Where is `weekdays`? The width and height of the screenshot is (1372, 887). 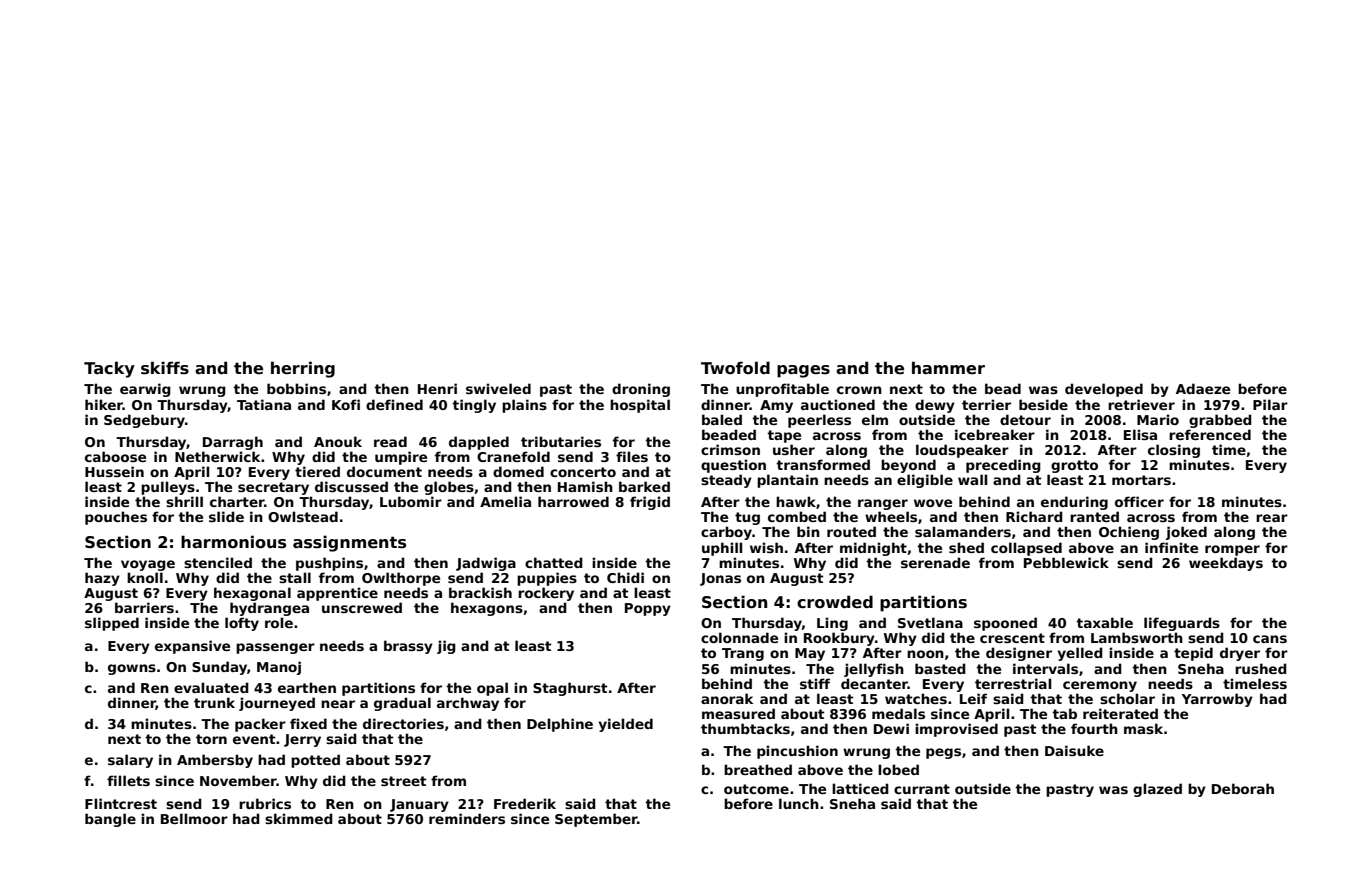
weekdays is located at coordinates (1226, 564).
